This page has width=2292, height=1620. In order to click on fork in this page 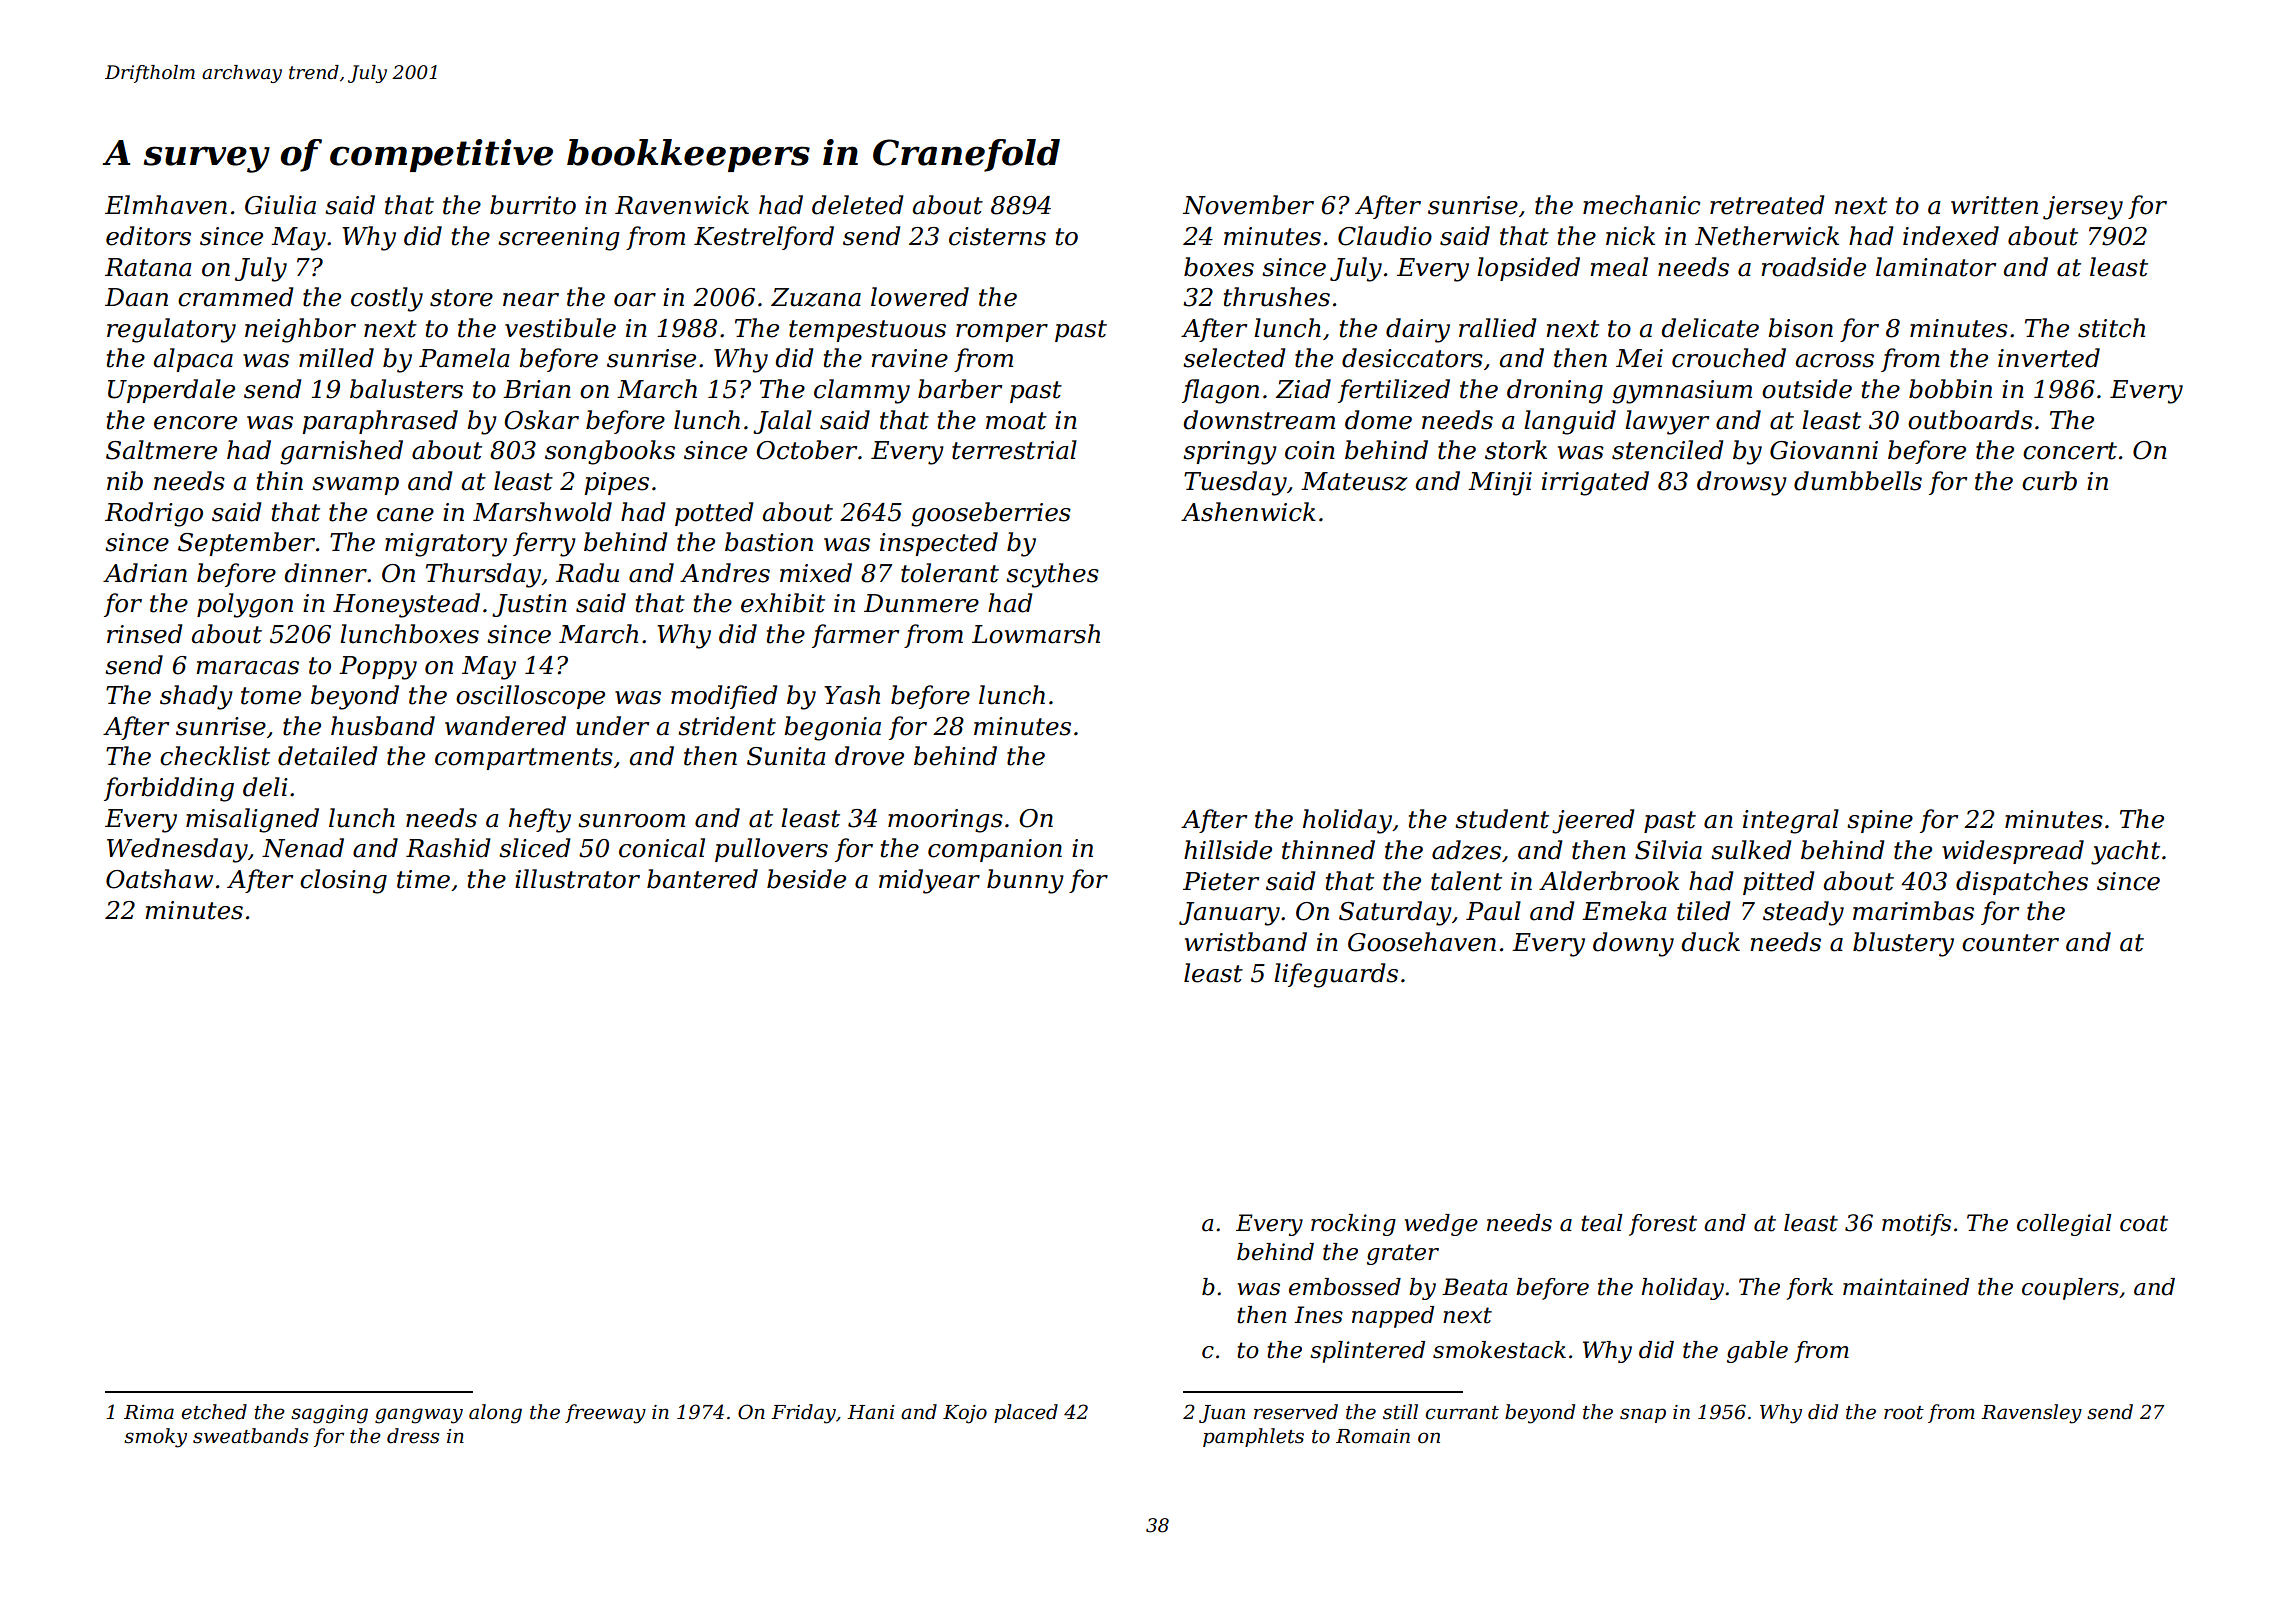, I will do `click(1809, 1289)`.
